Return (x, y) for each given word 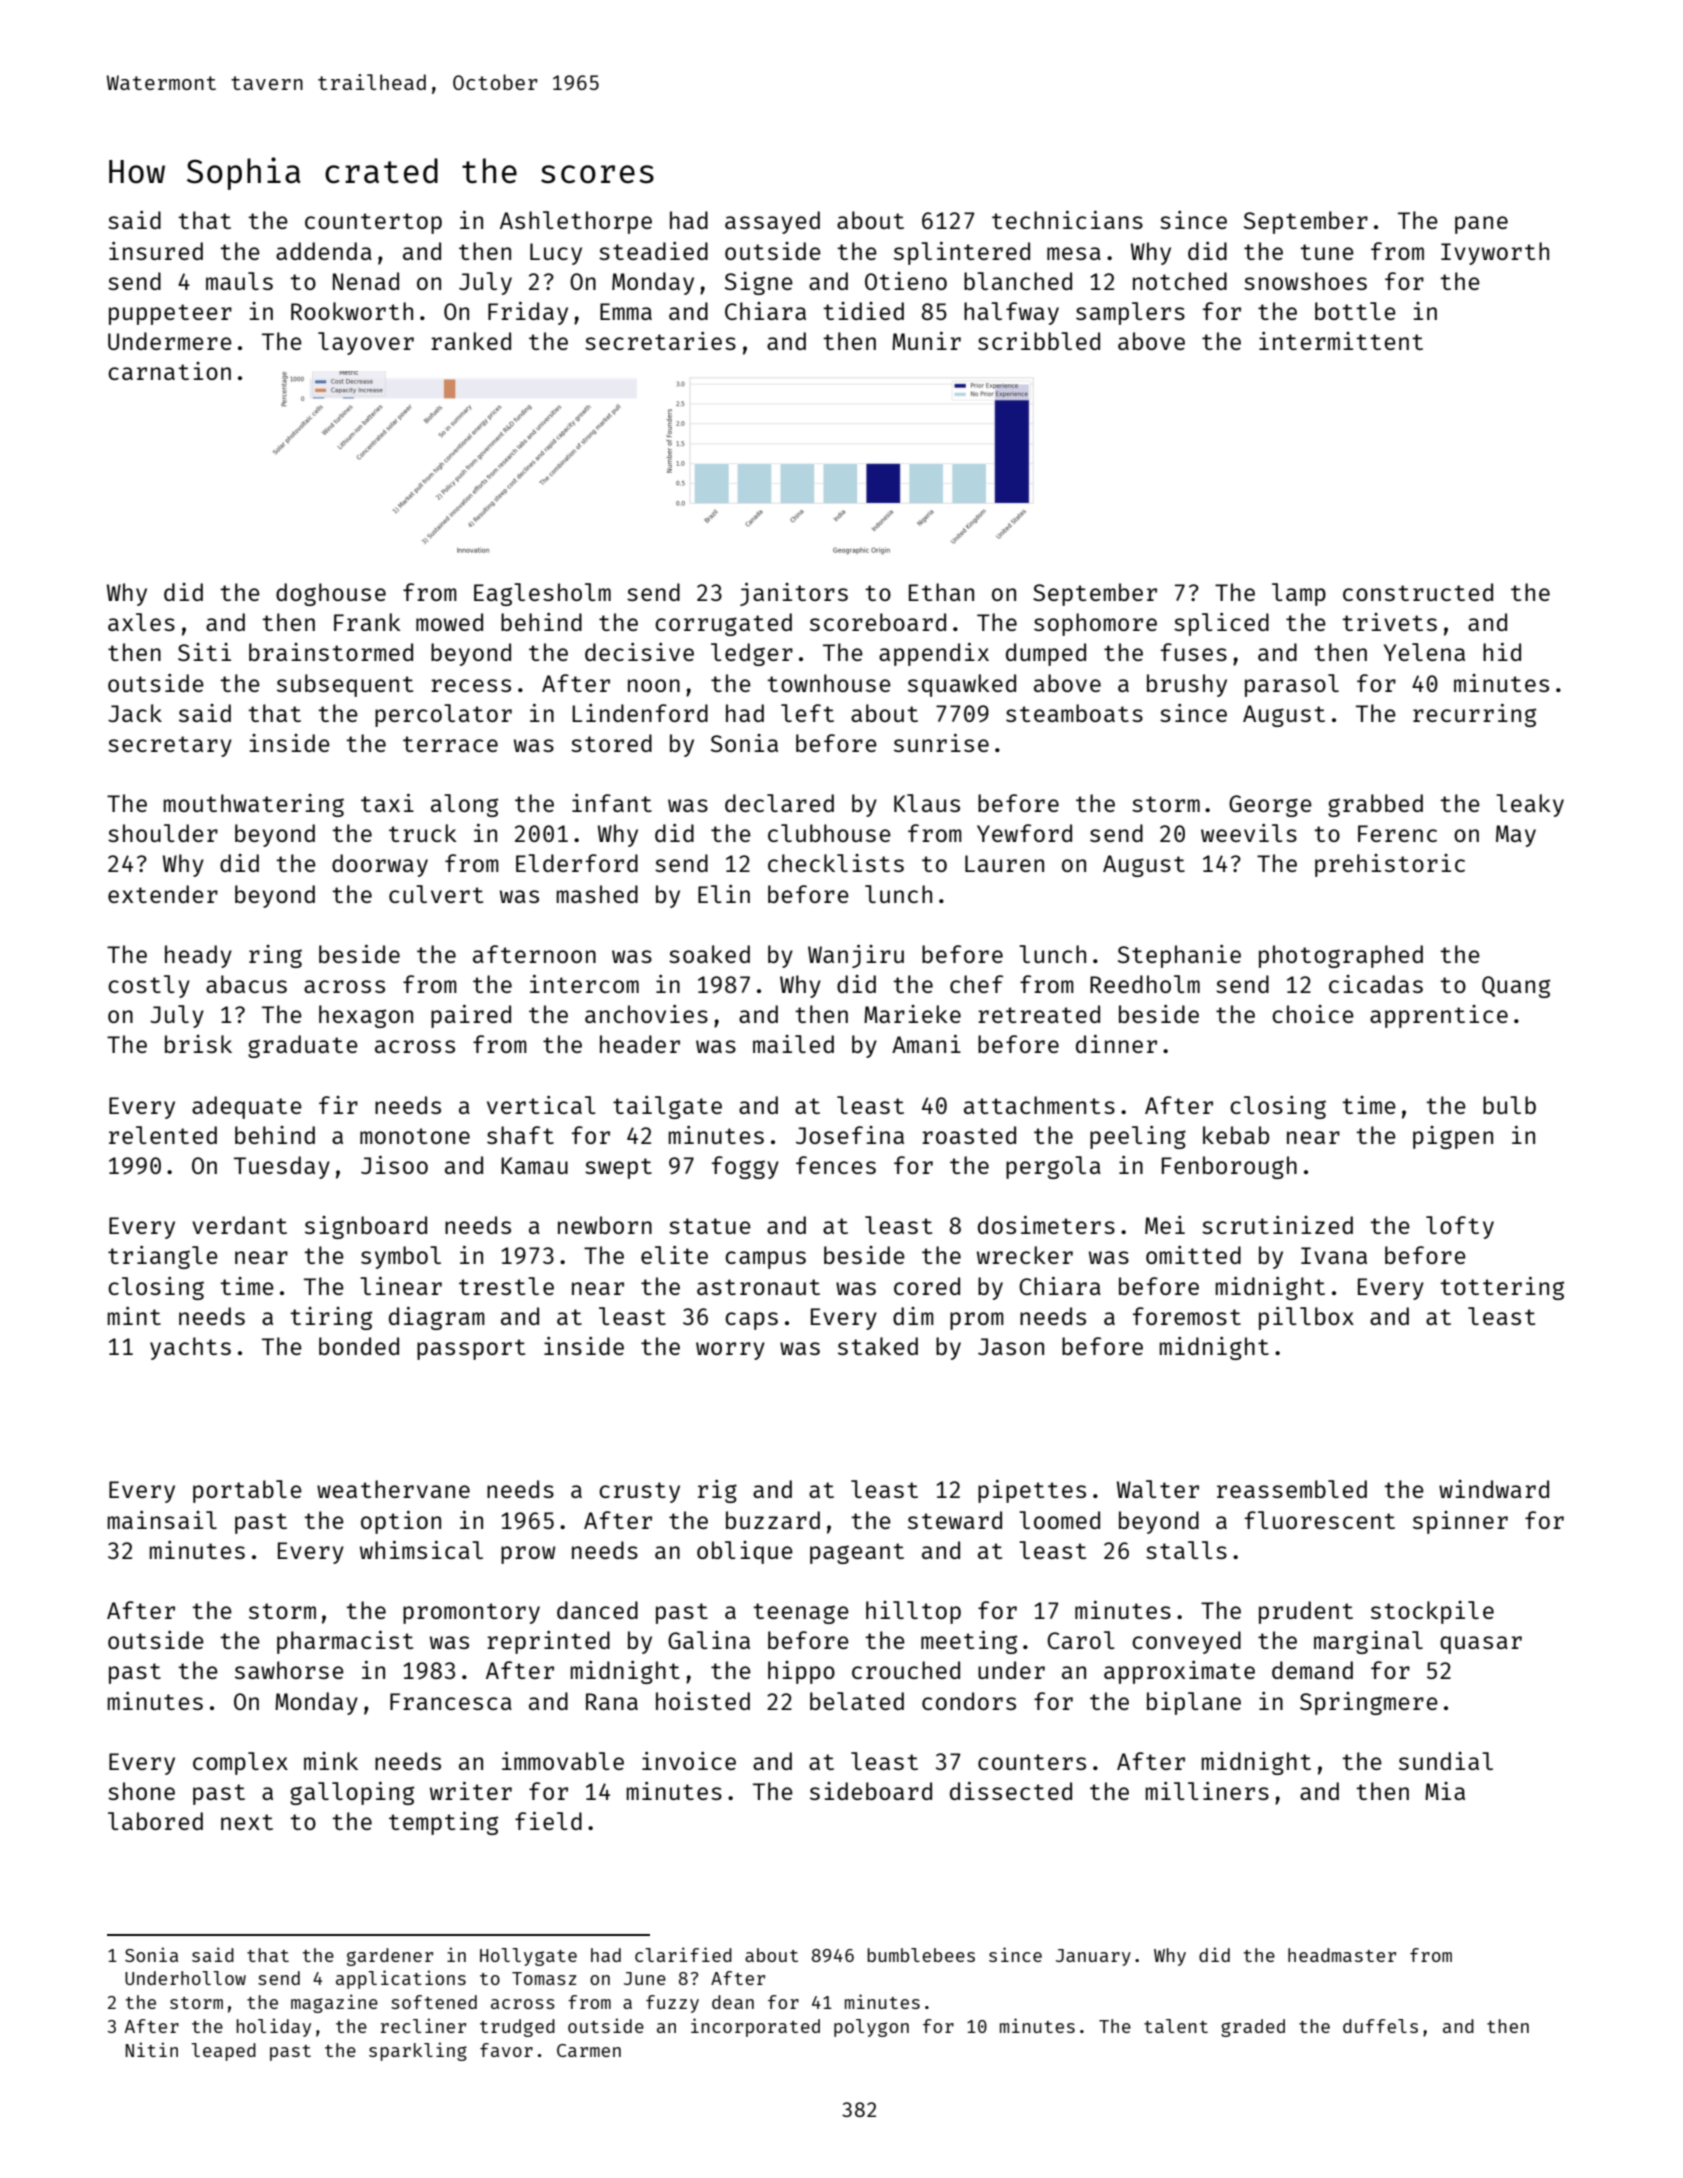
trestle (506, 1286)
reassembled (1292, 1489)
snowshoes (1305, 281)
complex (240, 1763)
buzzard (773, 1520)
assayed (772, 222)
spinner (1460, 1522)
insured (156, 251)
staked (878, 1346)
